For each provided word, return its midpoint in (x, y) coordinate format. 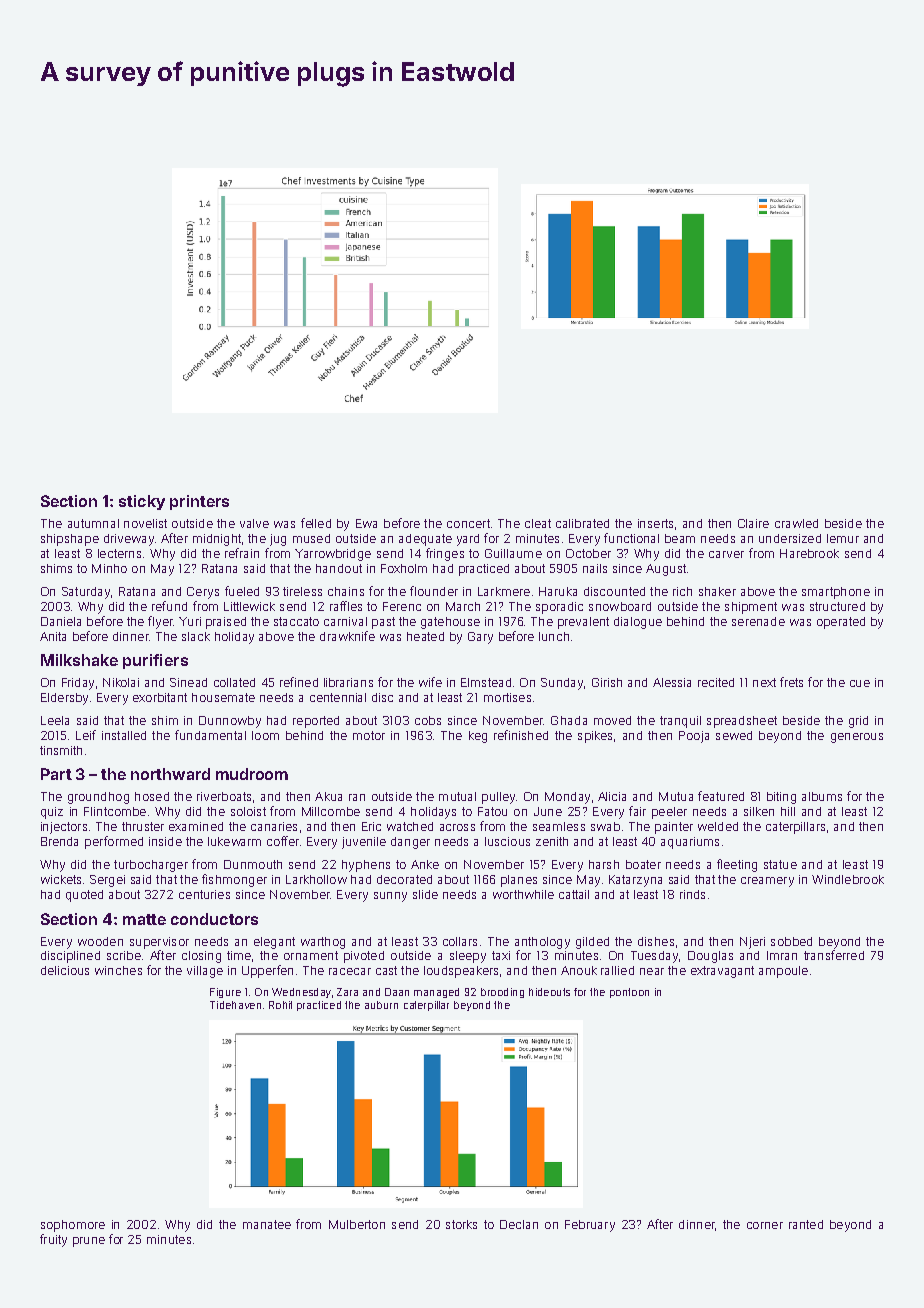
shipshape (70, 540)
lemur (843, 538)
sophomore (73, 1226)
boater (643, 864)
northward (170, 774)
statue (780, 864)
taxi (501, 955)
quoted (84, 896)
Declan (519, 1224)
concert (468, 523)
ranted (806, 1224)
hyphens (366, 866)
